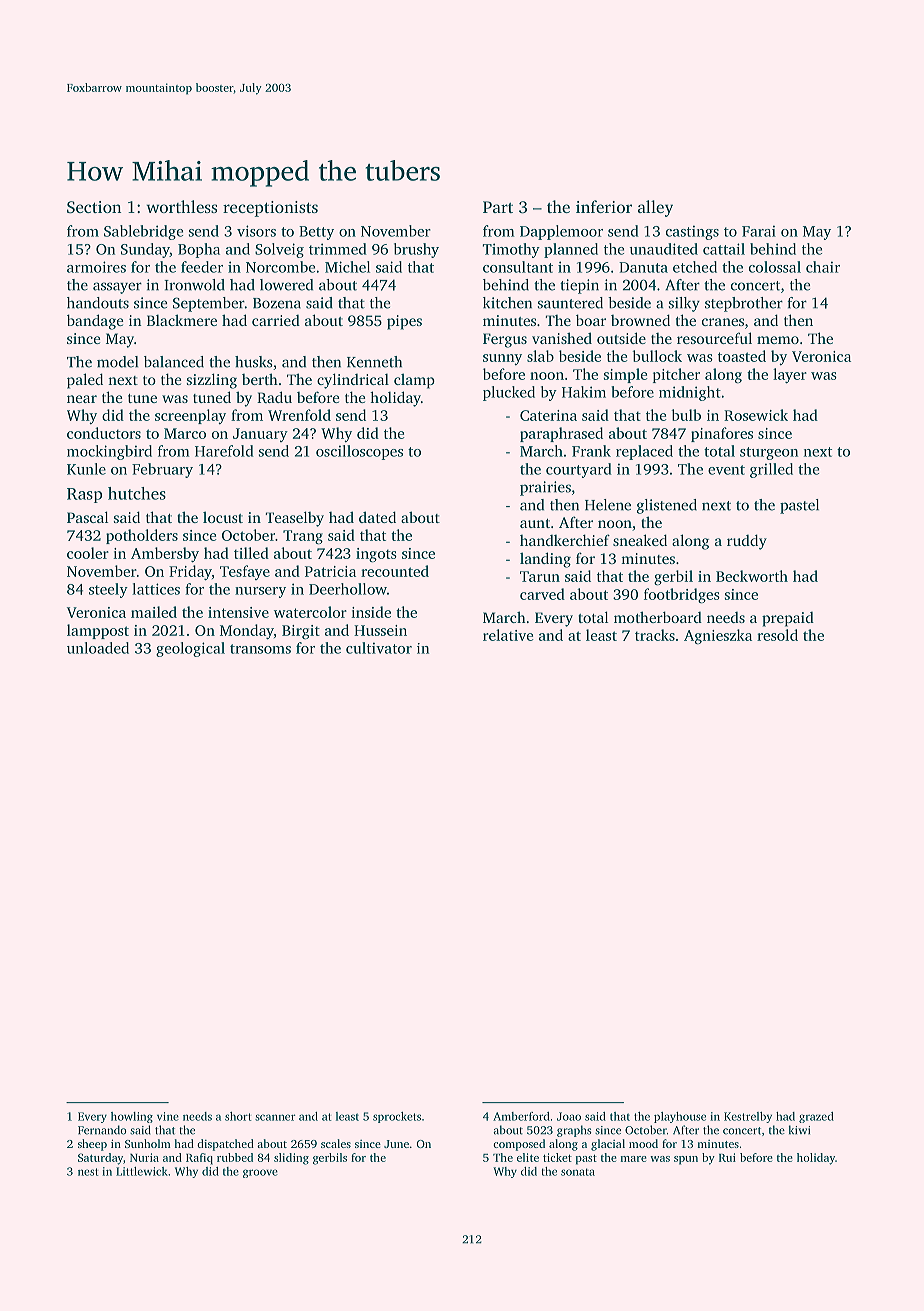  Describe the element at coordinates (338, 249) in the screenshot. I see `trimmed` at that location.
